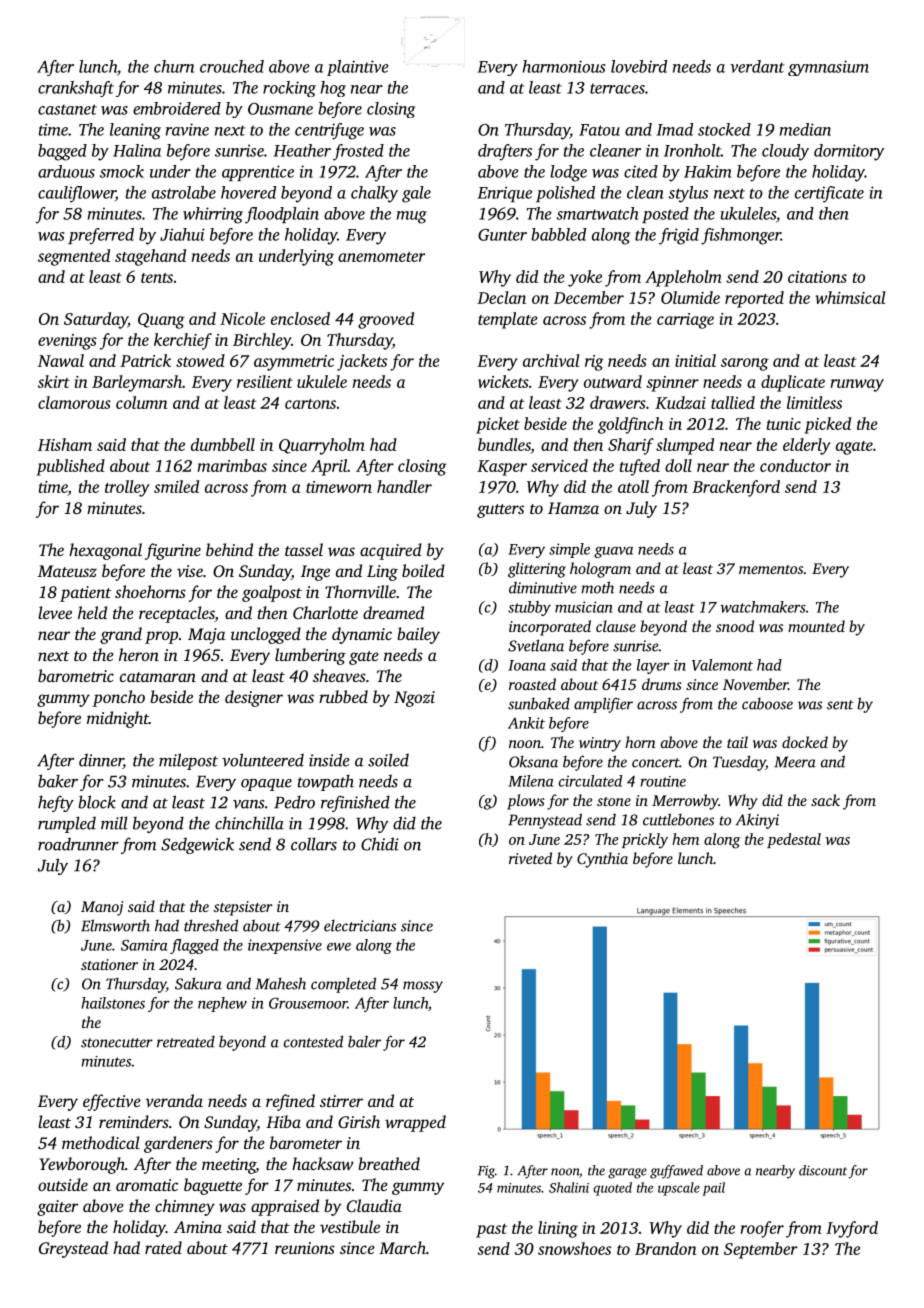 The width and height of the document is (924, 1308). I want to click on anemometer, so click(381, 257).
